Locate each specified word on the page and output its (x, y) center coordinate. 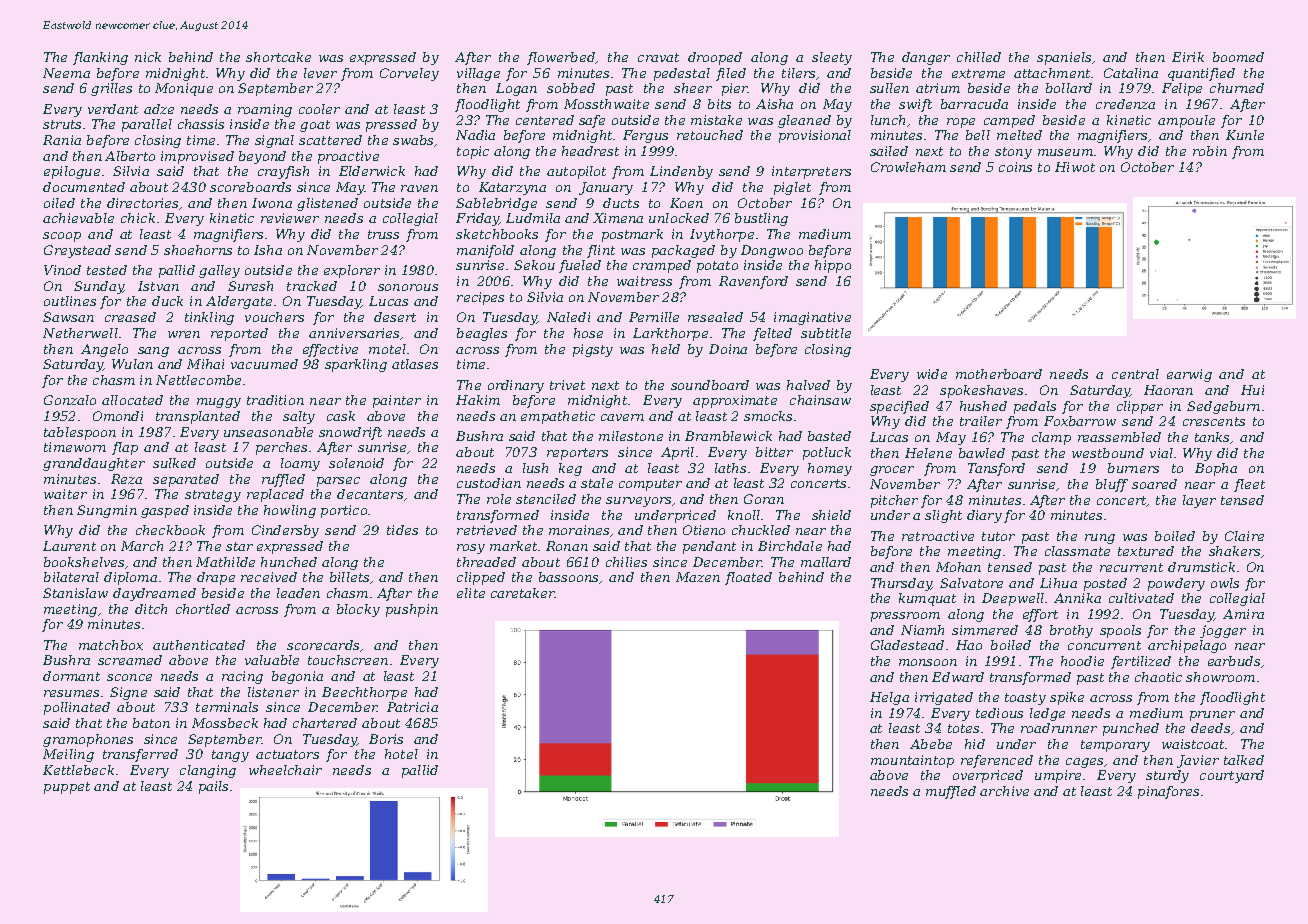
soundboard (710, 385)
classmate (1077, 551)
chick (138, 218)
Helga (889, 698)
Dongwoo (772, 251)
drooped (715, 58)
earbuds (1234, 661)
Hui (1252, 390)
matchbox (111, 645)
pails (213, 787)
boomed (1238, 57)
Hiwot (1075, 167)
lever (320, 73)
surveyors (638, 502)
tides (402, 530)
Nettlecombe (198, 380)
